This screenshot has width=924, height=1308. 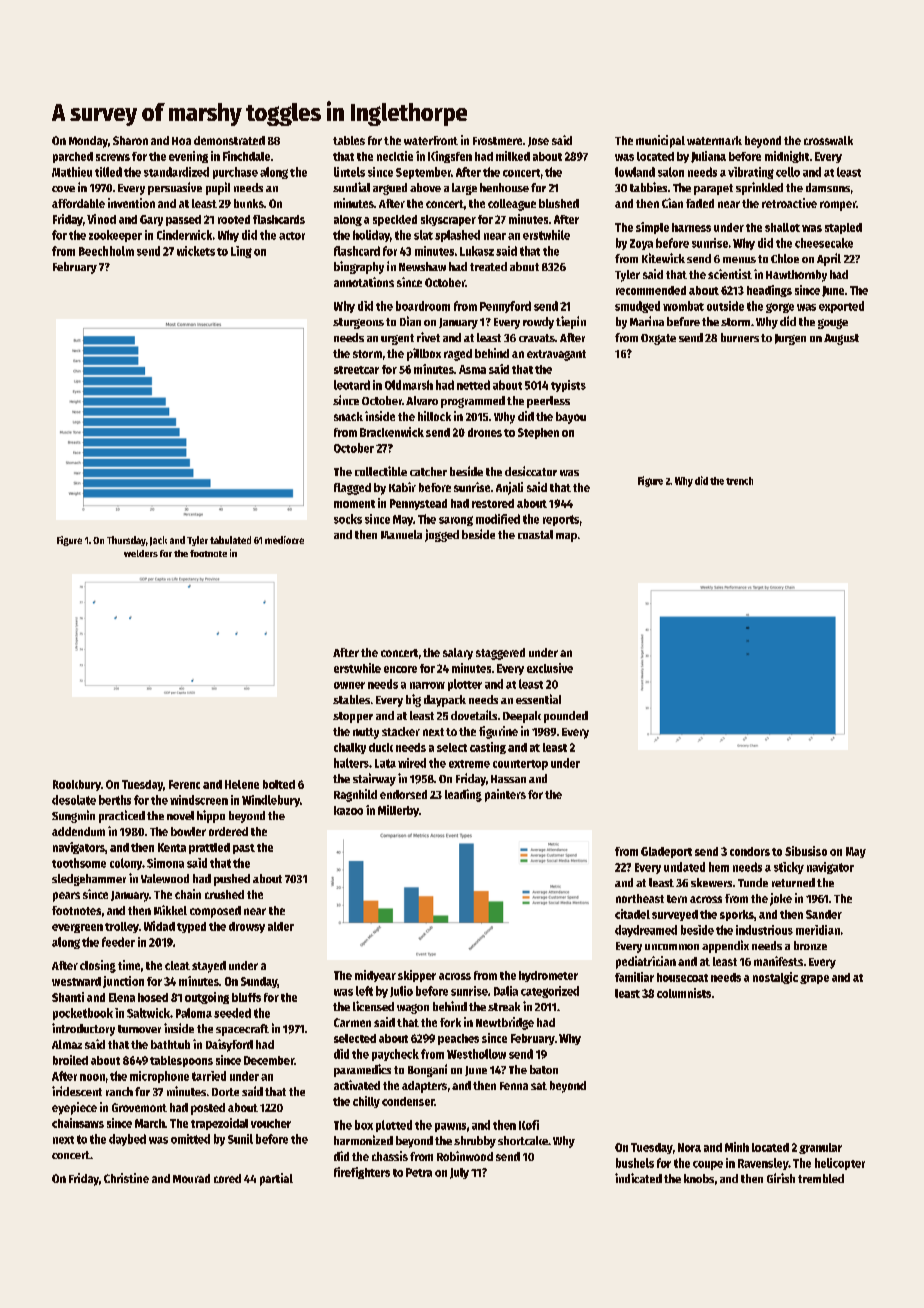 What do you see at coordinates (230, 540) in the screenshot?
I see `tabulated` at bounding box center [230, 540].
